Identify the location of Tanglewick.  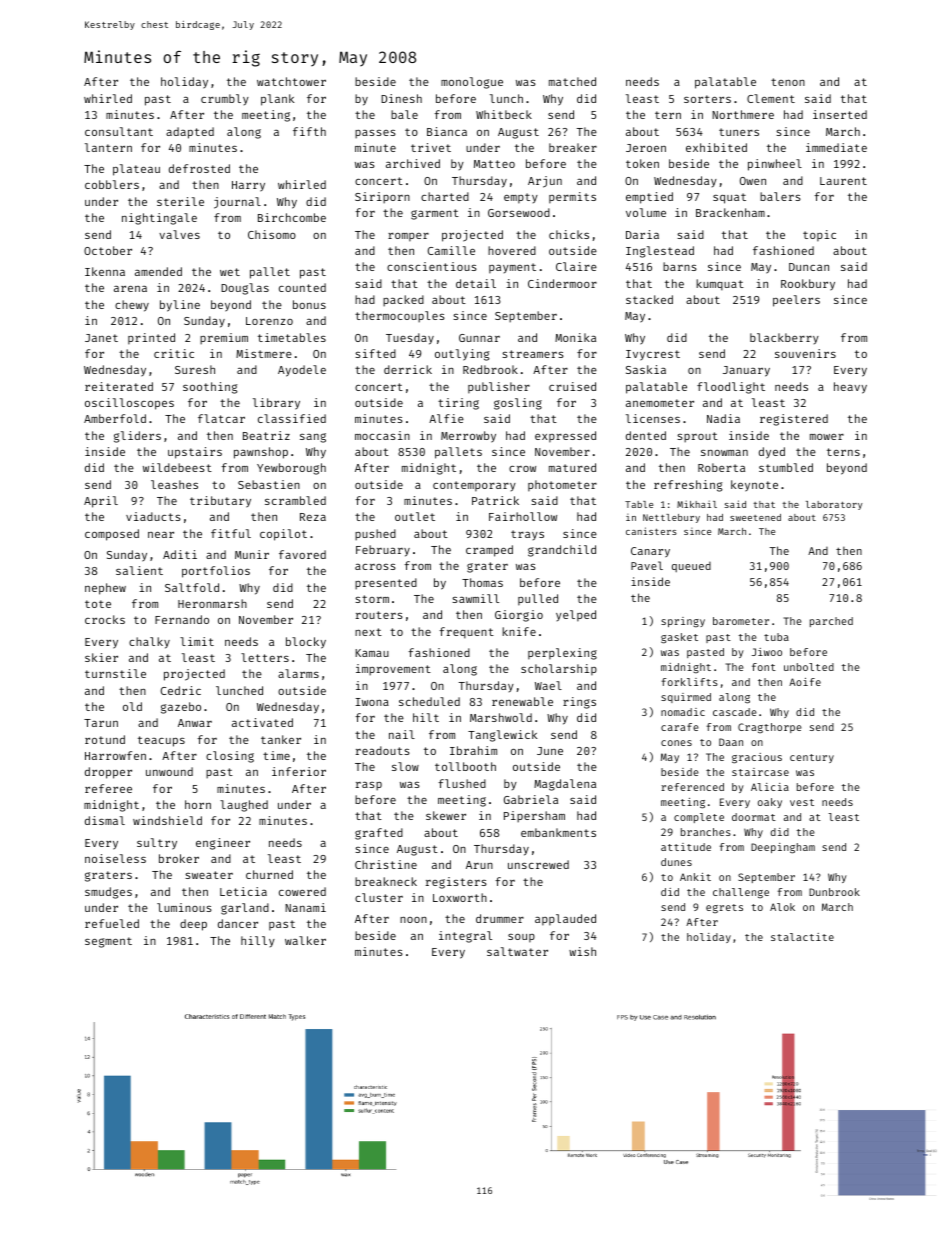
(502, 736).
